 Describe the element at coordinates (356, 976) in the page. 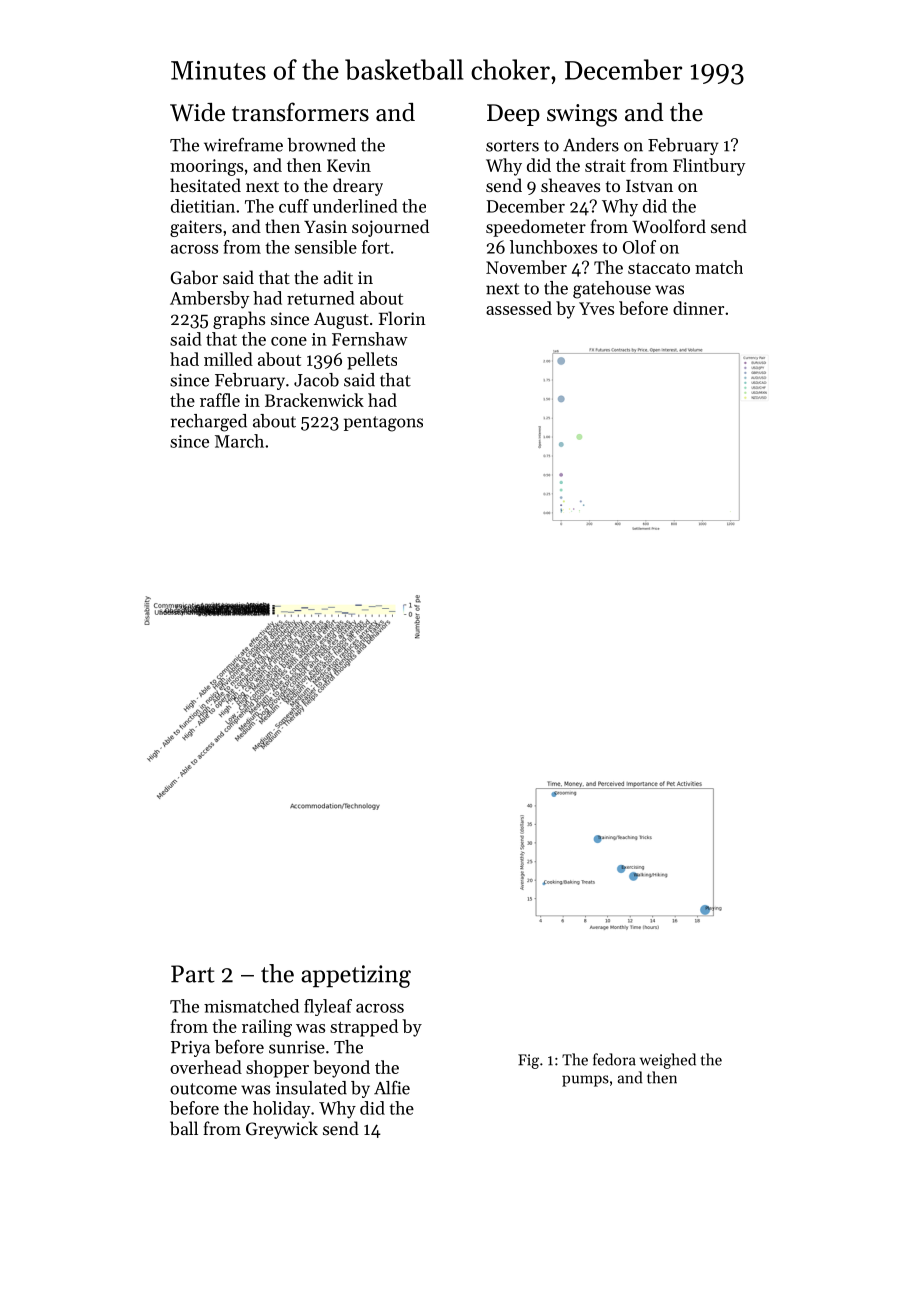

I see `appetizing` at that location.
